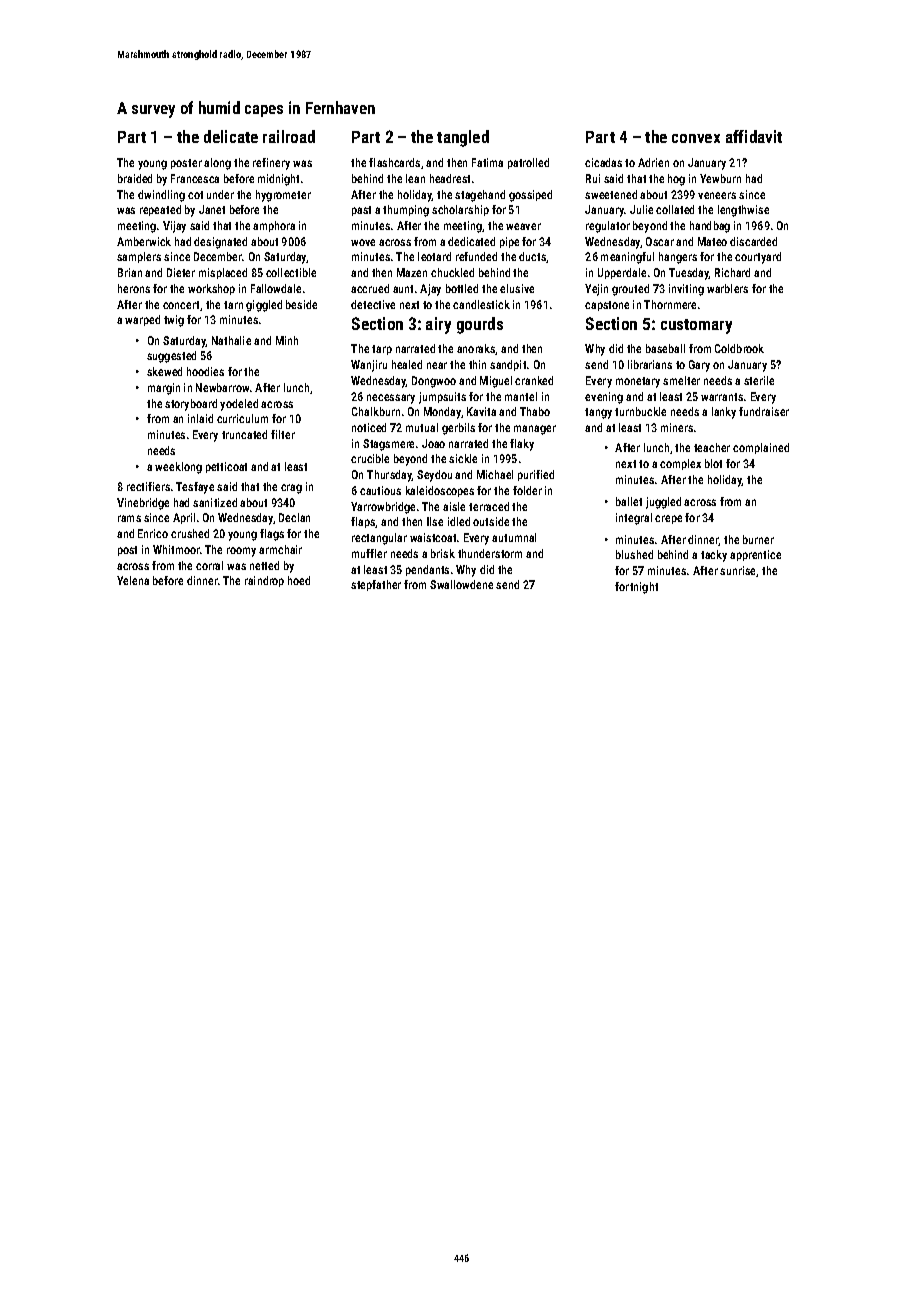 This image has width=908, height=1316. Describe the element at coordinates (391, 399) in the image. I see `necessary` at that location.
